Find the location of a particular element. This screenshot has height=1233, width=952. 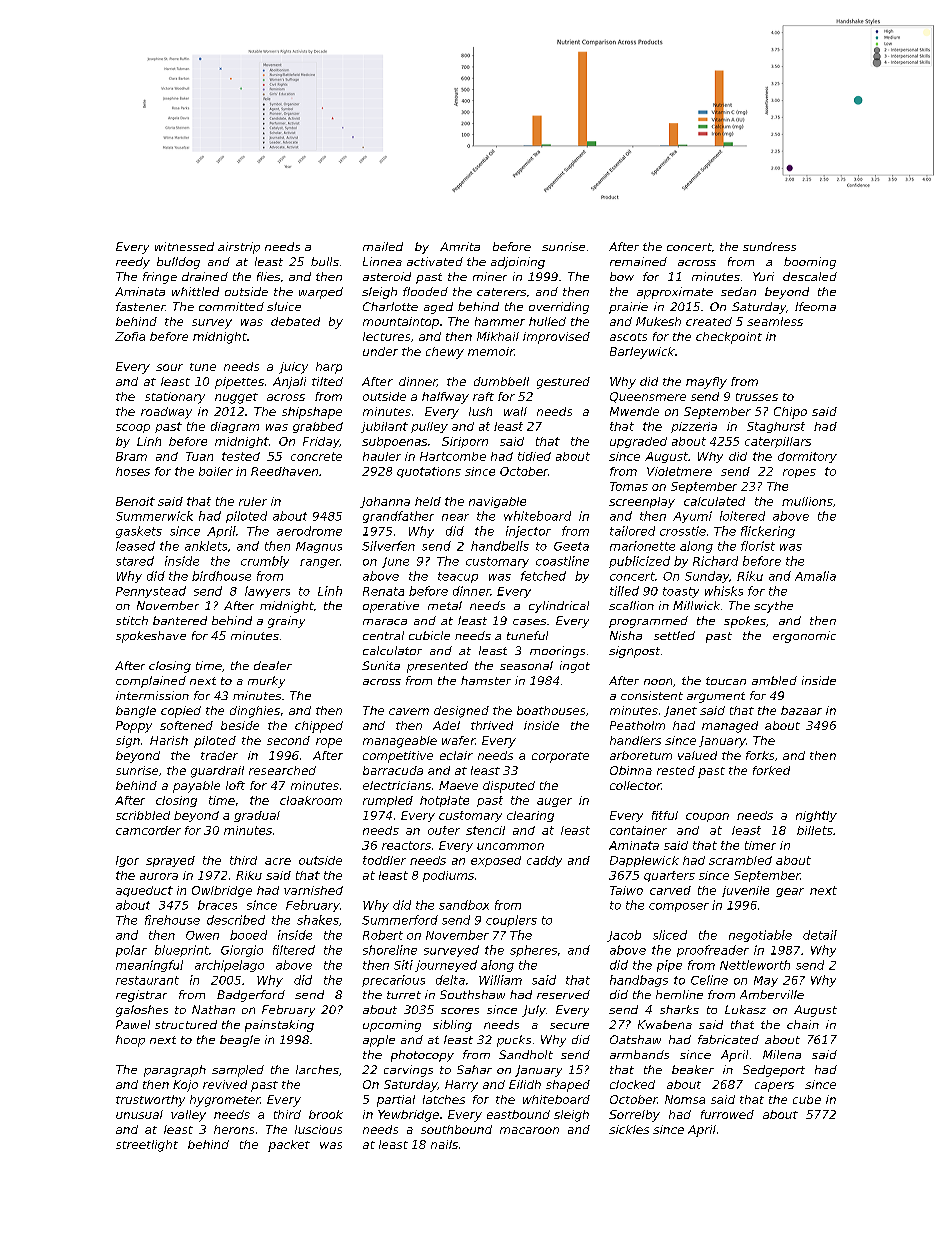

aurora is located at coordinates (159, 876).
